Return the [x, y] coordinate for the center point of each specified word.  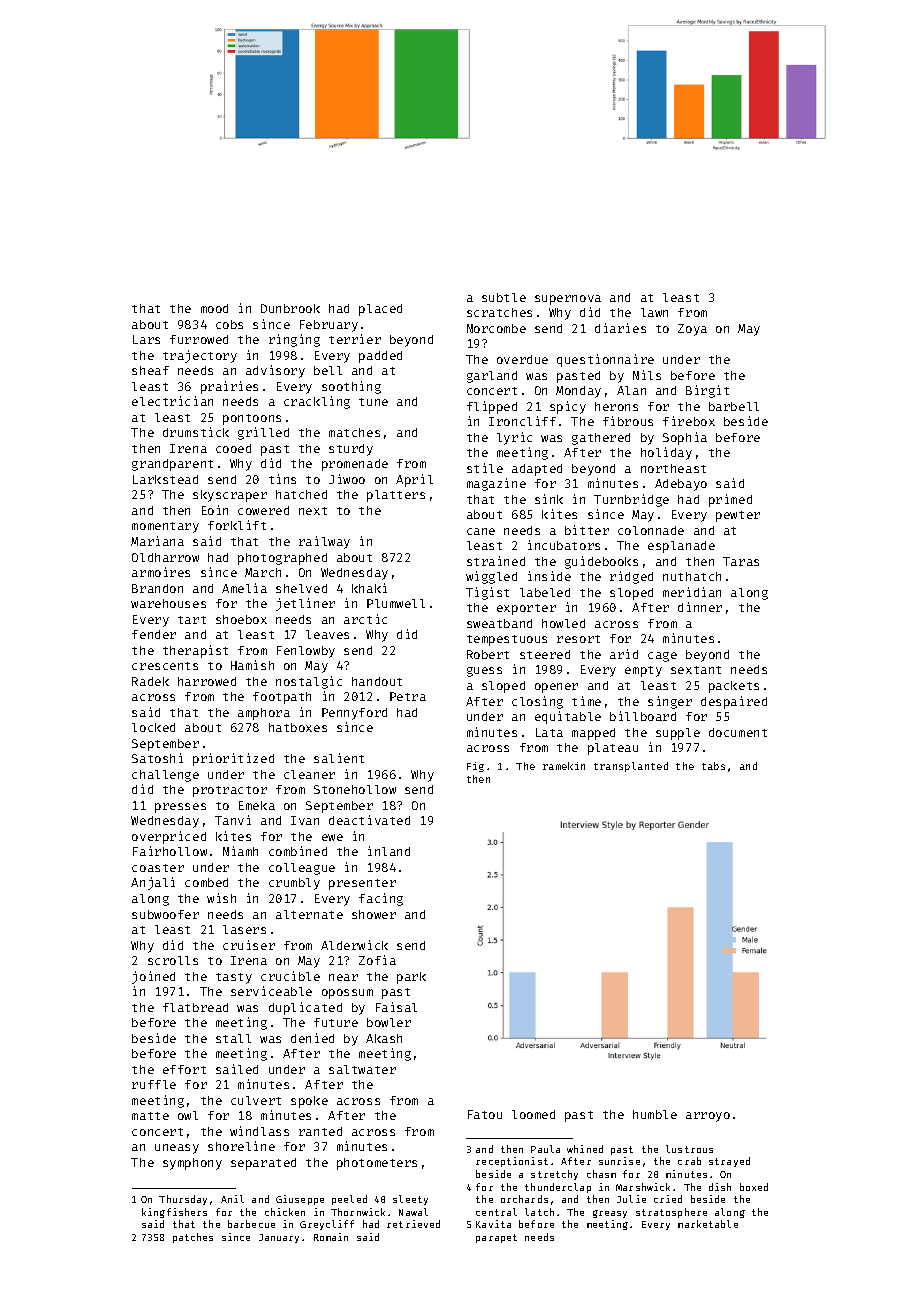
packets [734, 687]
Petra [408, 696]
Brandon [157, 588]
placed [380, 310]
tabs [713, 766]
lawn [654, 312]
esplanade [681, 547]
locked [153, 727]
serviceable [271, 991]
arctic [365, 619]
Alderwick [354, 945]
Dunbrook [290, 308]
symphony [192, 1164]
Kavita [493, 1224]
